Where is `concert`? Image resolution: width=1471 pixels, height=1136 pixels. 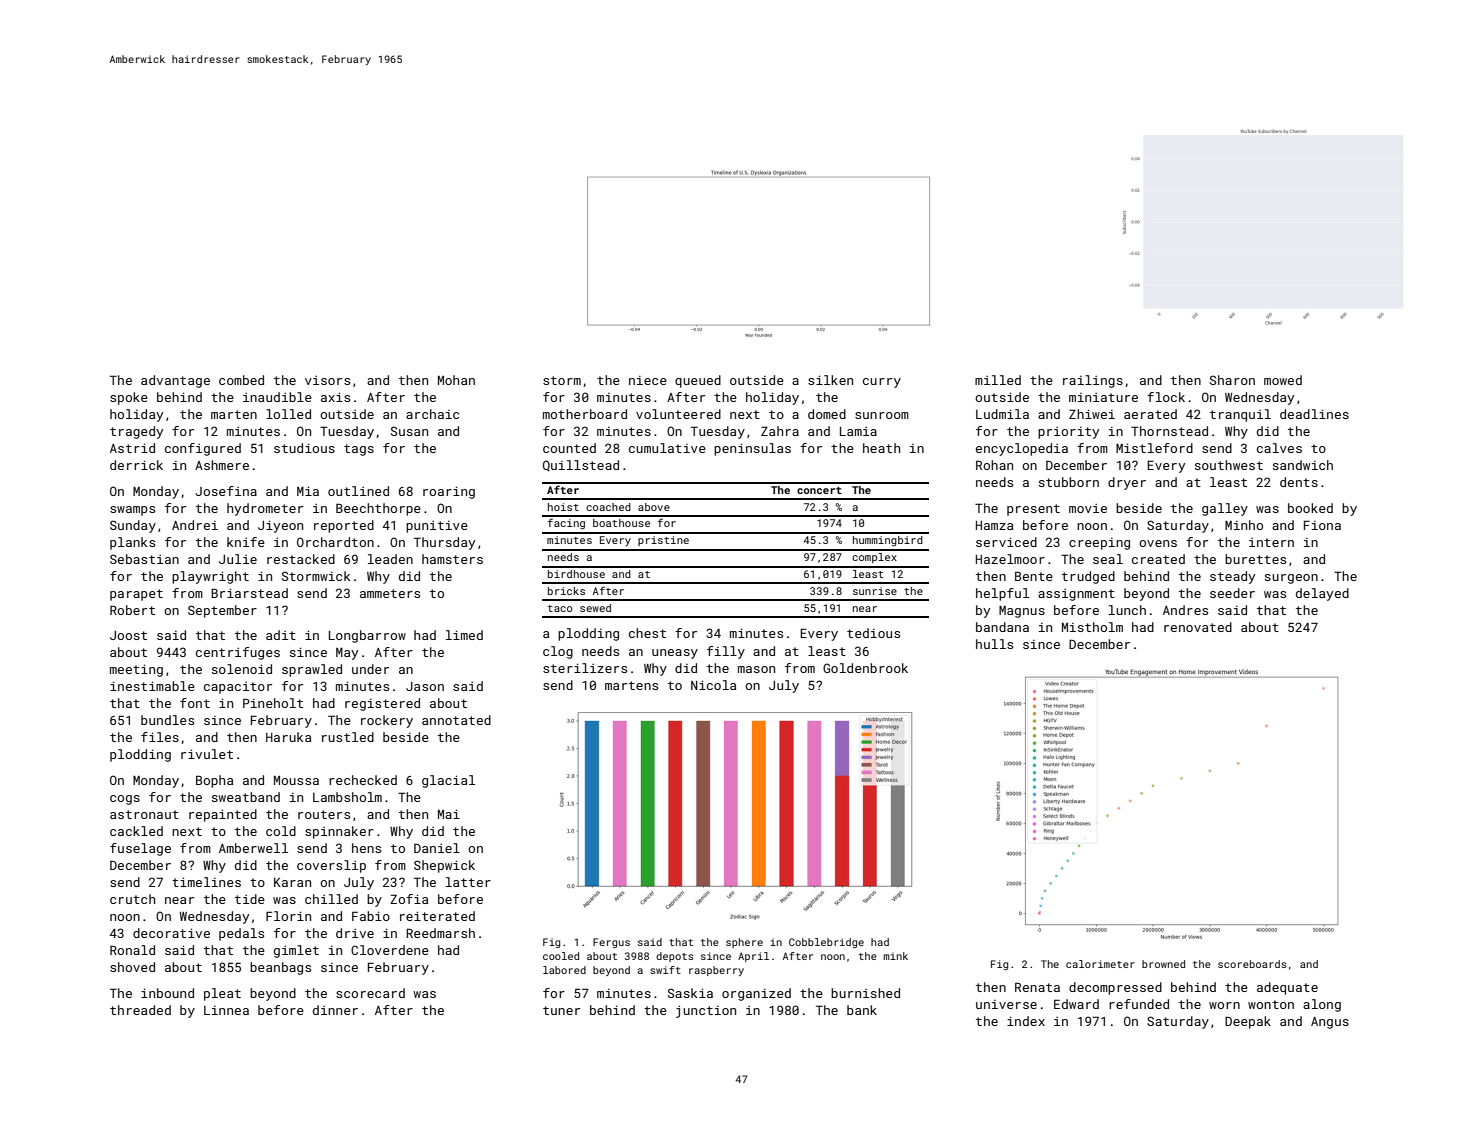 concert is located at coordinates (819, 490).
